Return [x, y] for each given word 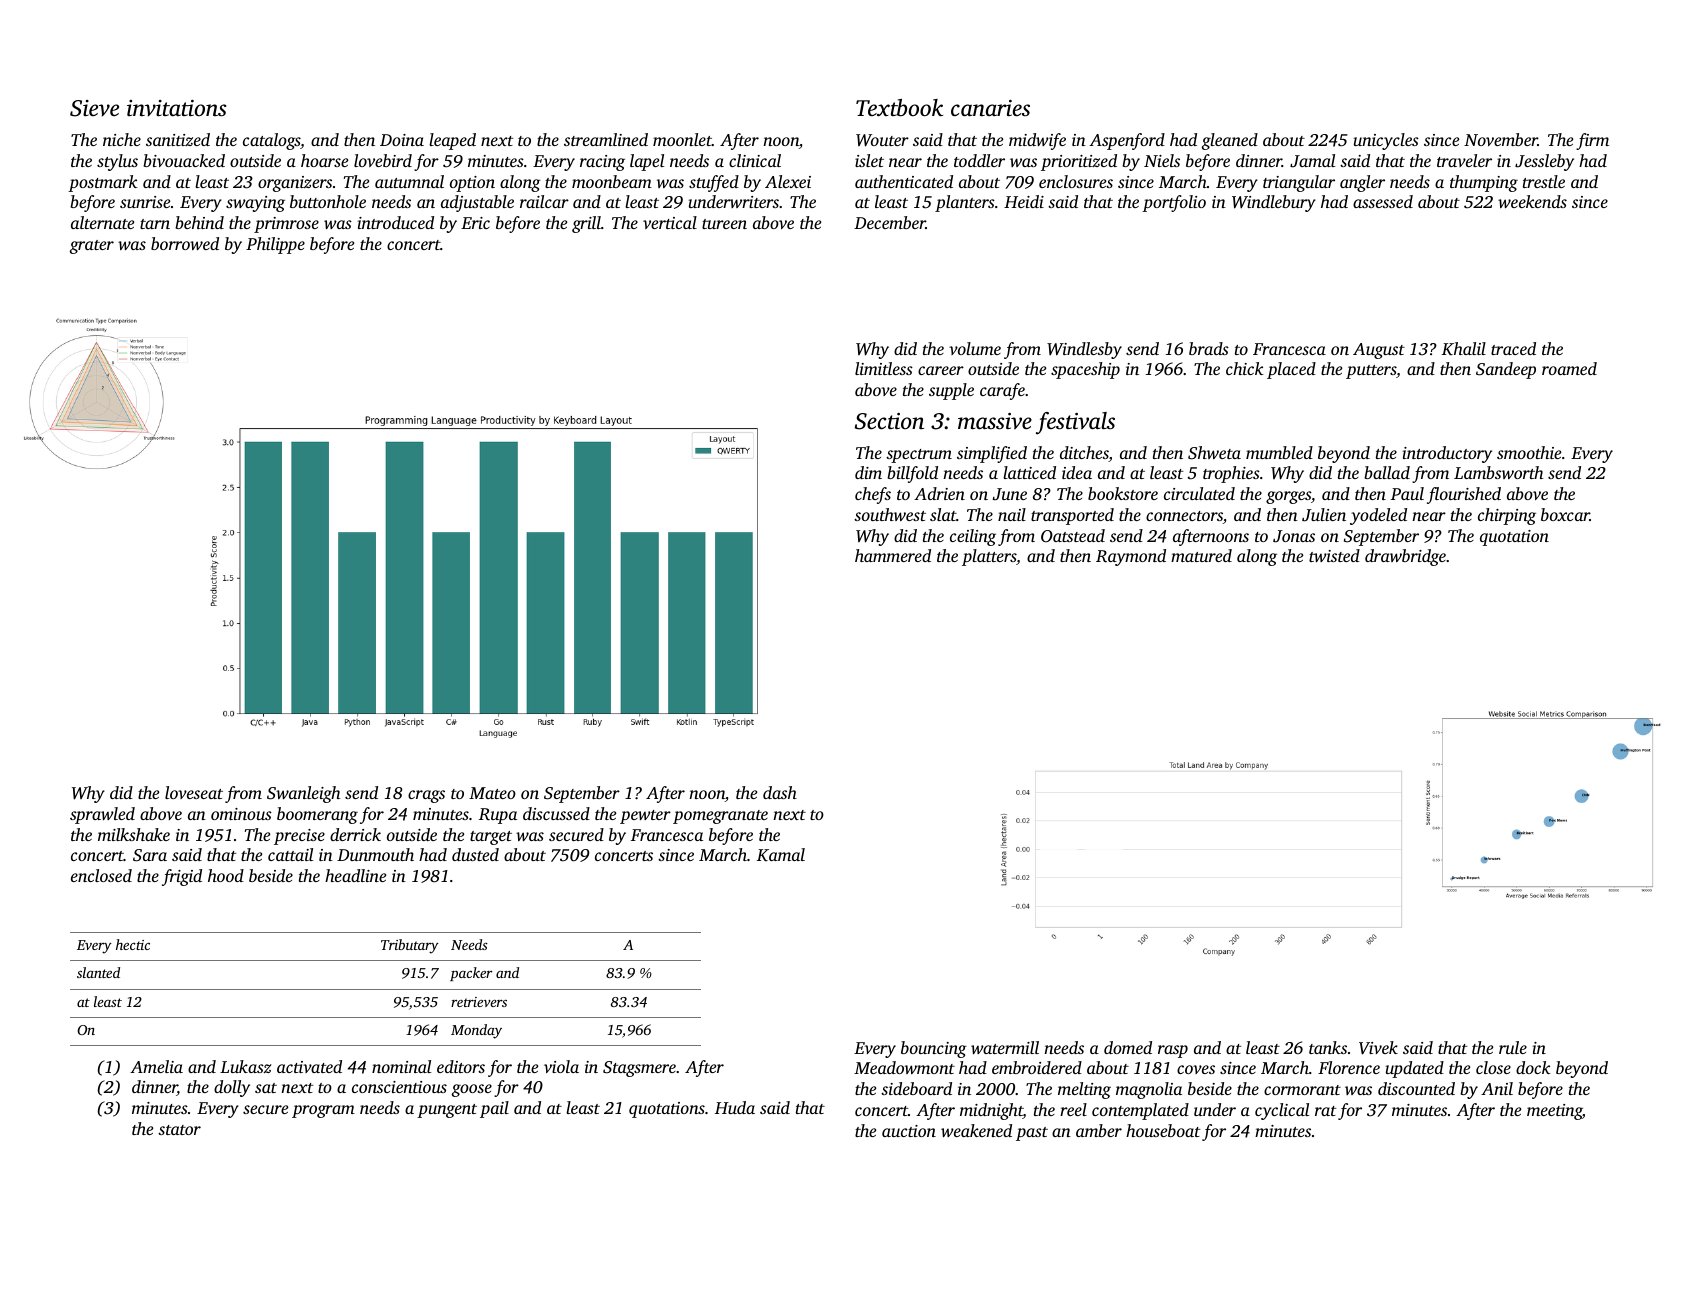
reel [1073, 1109]
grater [92, 247]
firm [1592, 141]
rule [1513, 1047]
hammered [893, 555]
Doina [402, 140]
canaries [990, 108]
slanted [98, 972]
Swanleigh [303, 794]
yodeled [1378, 516]
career [941, 370]
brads [1209, 348]
